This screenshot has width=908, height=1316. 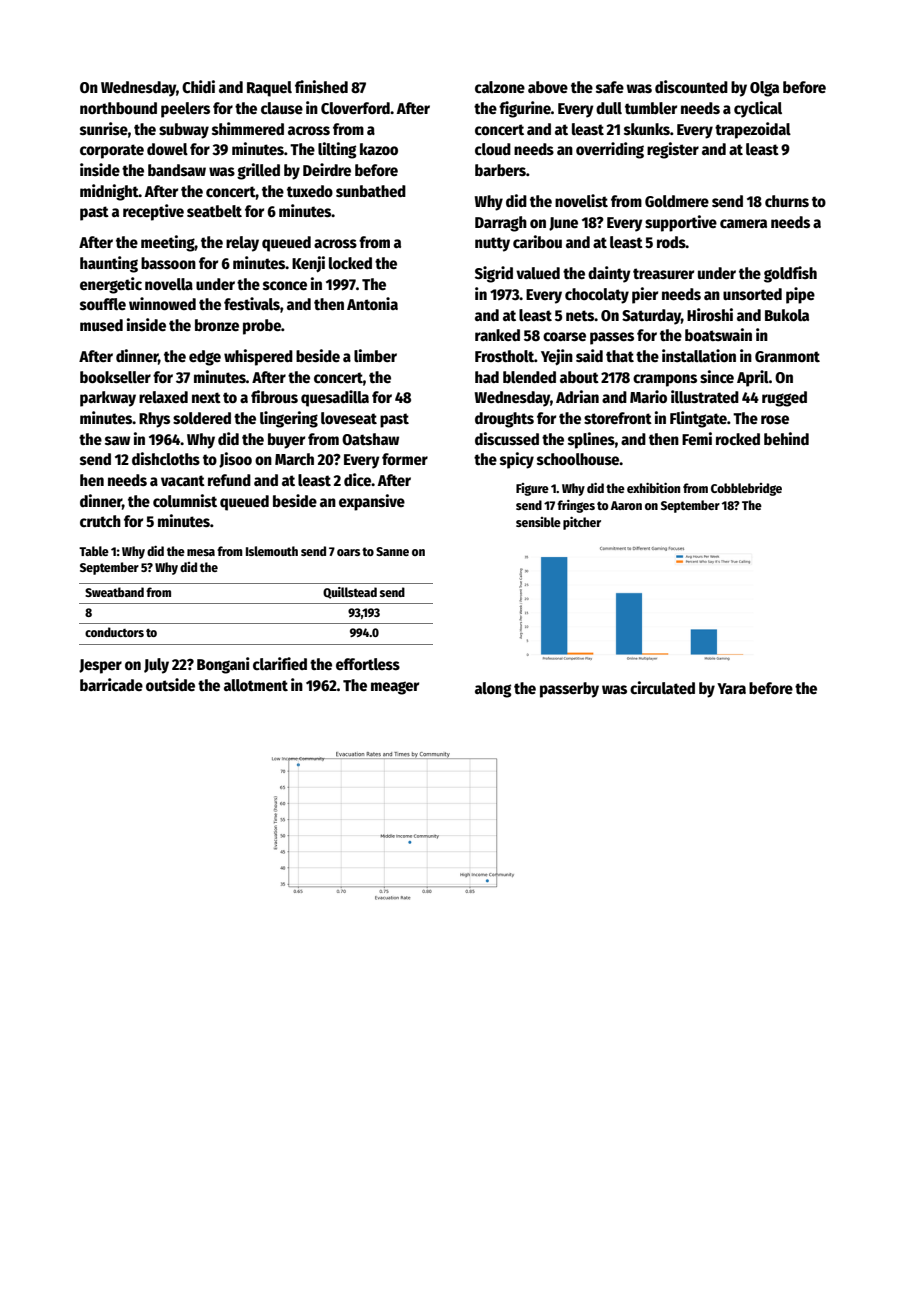 What do you see at coordinates (111, 684) in the screenshot?
I see `barricade` at bounding box center [111, 684].
